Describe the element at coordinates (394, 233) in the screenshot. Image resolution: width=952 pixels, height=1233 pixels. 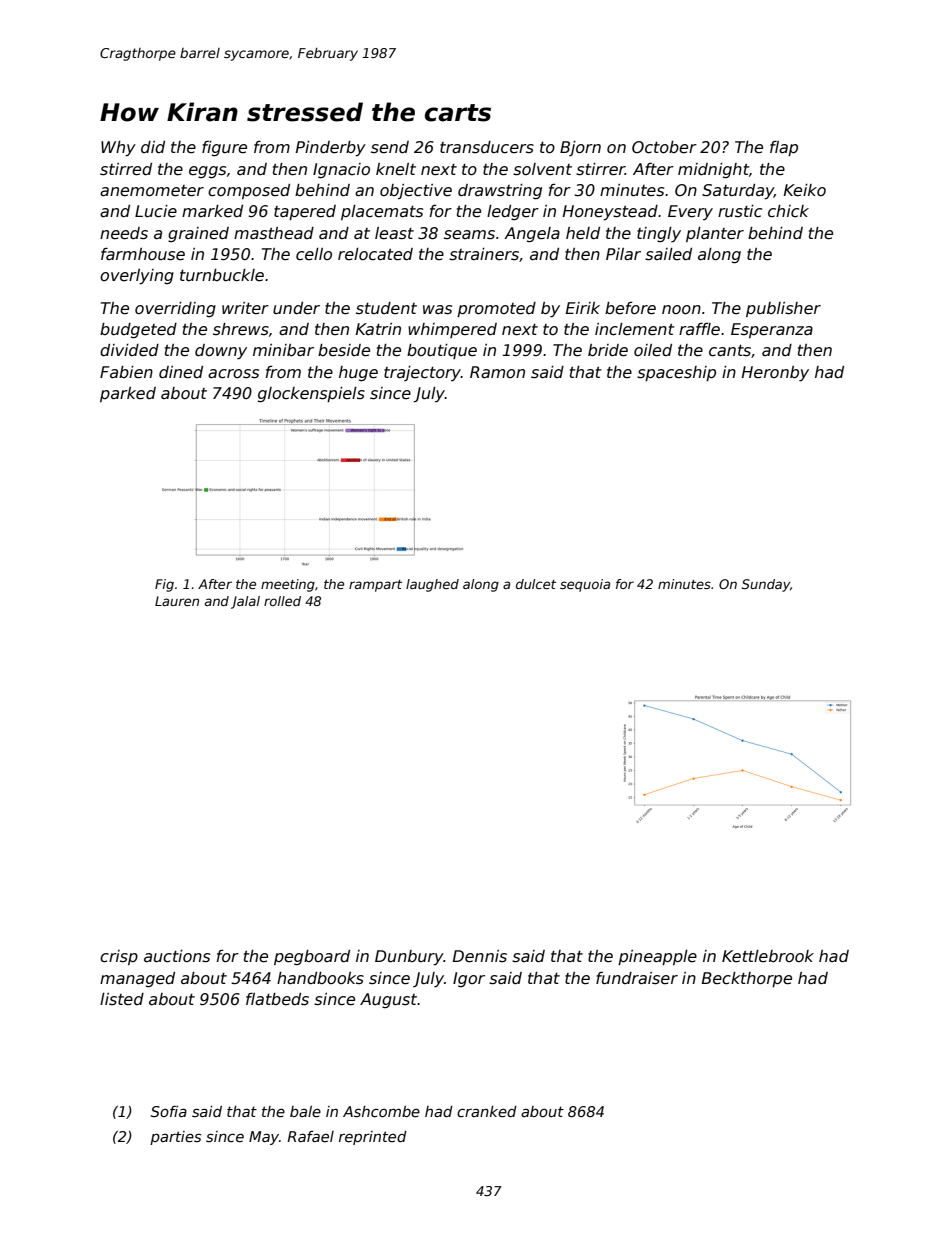
I see `least` at that location.
